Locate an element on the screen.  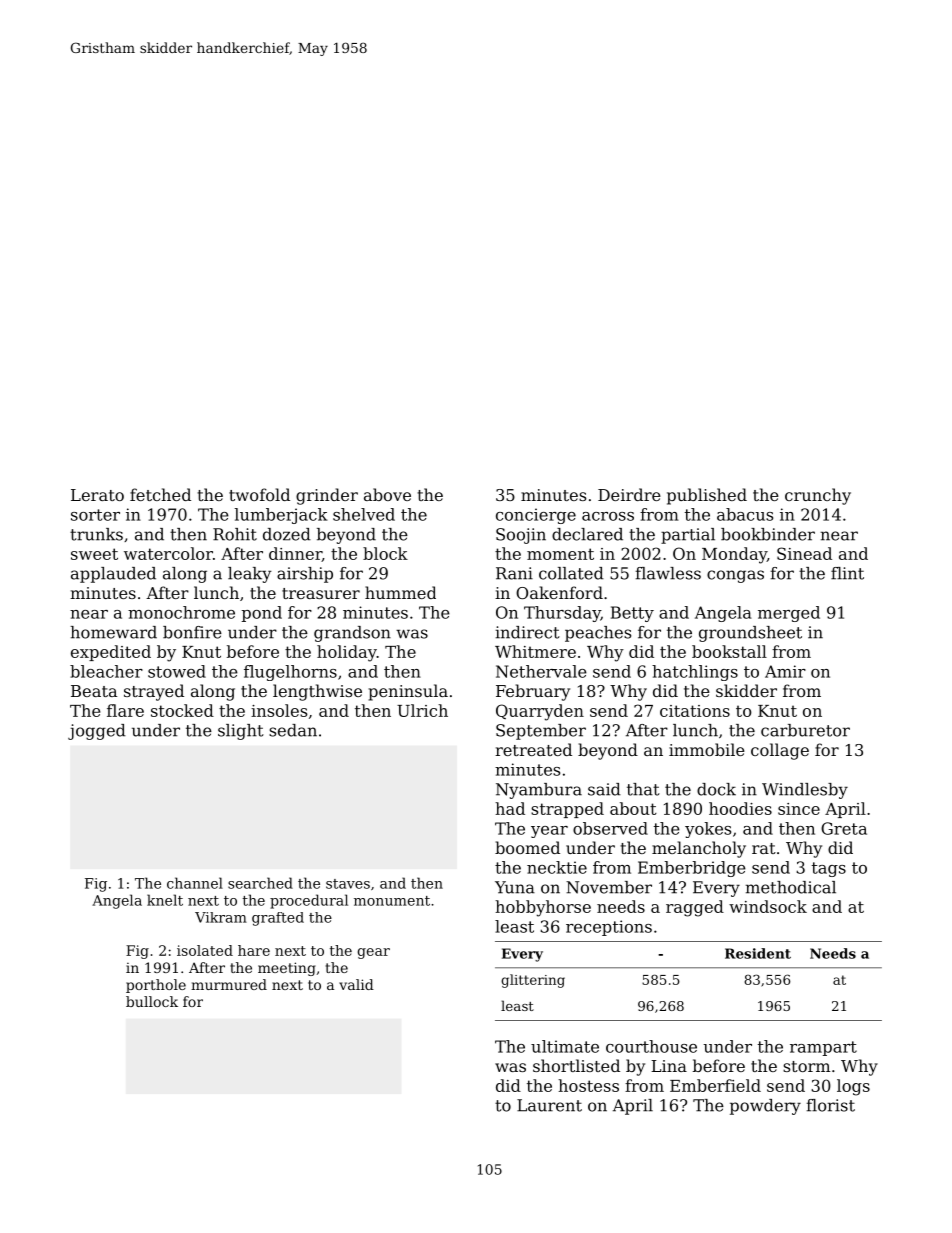
Sinead is located at coordinates (804, 553).
